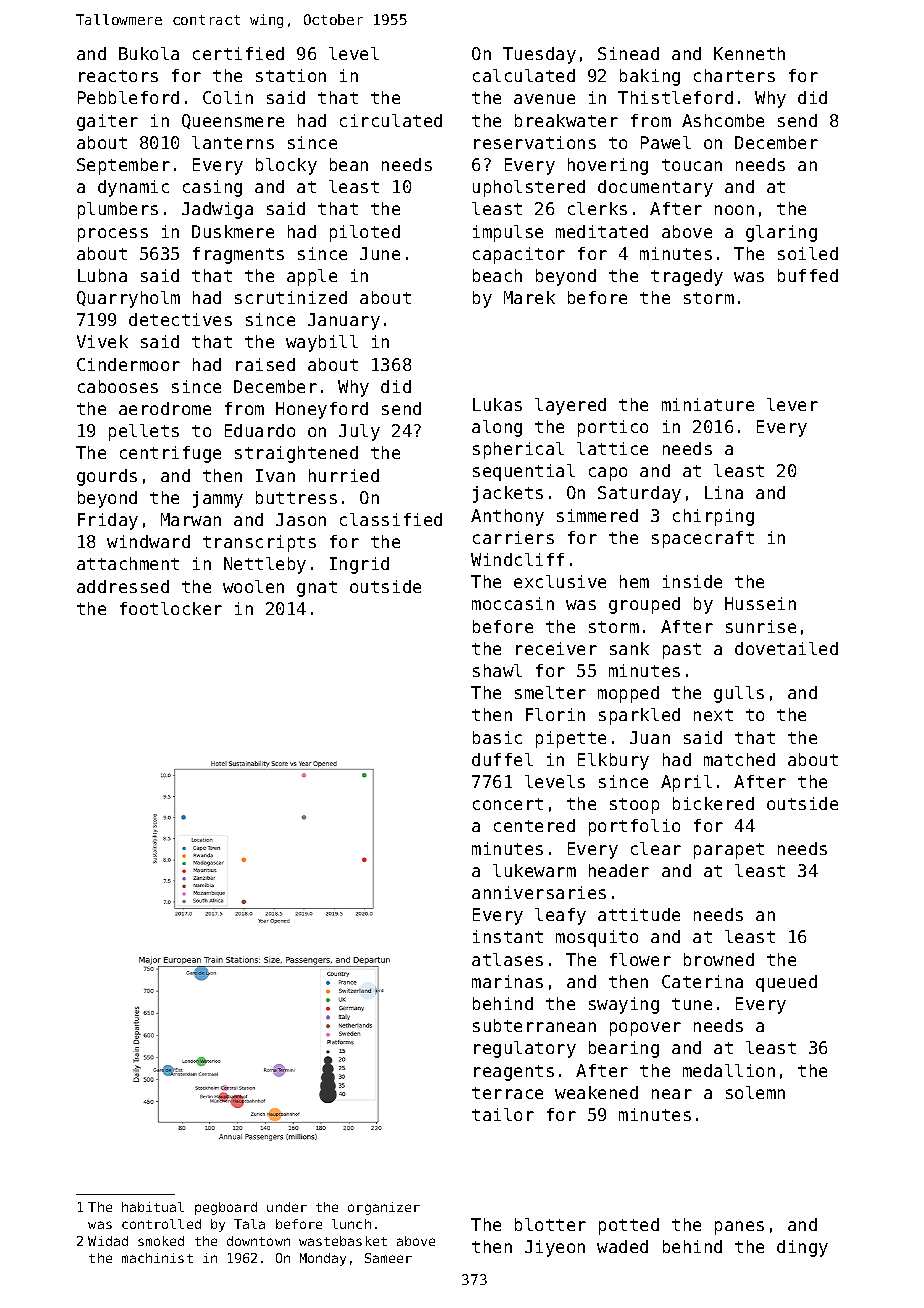 This document has height=1308, width=924. Describe the element at coordinates (786, 983) in the document. I see `queued` at that location.
